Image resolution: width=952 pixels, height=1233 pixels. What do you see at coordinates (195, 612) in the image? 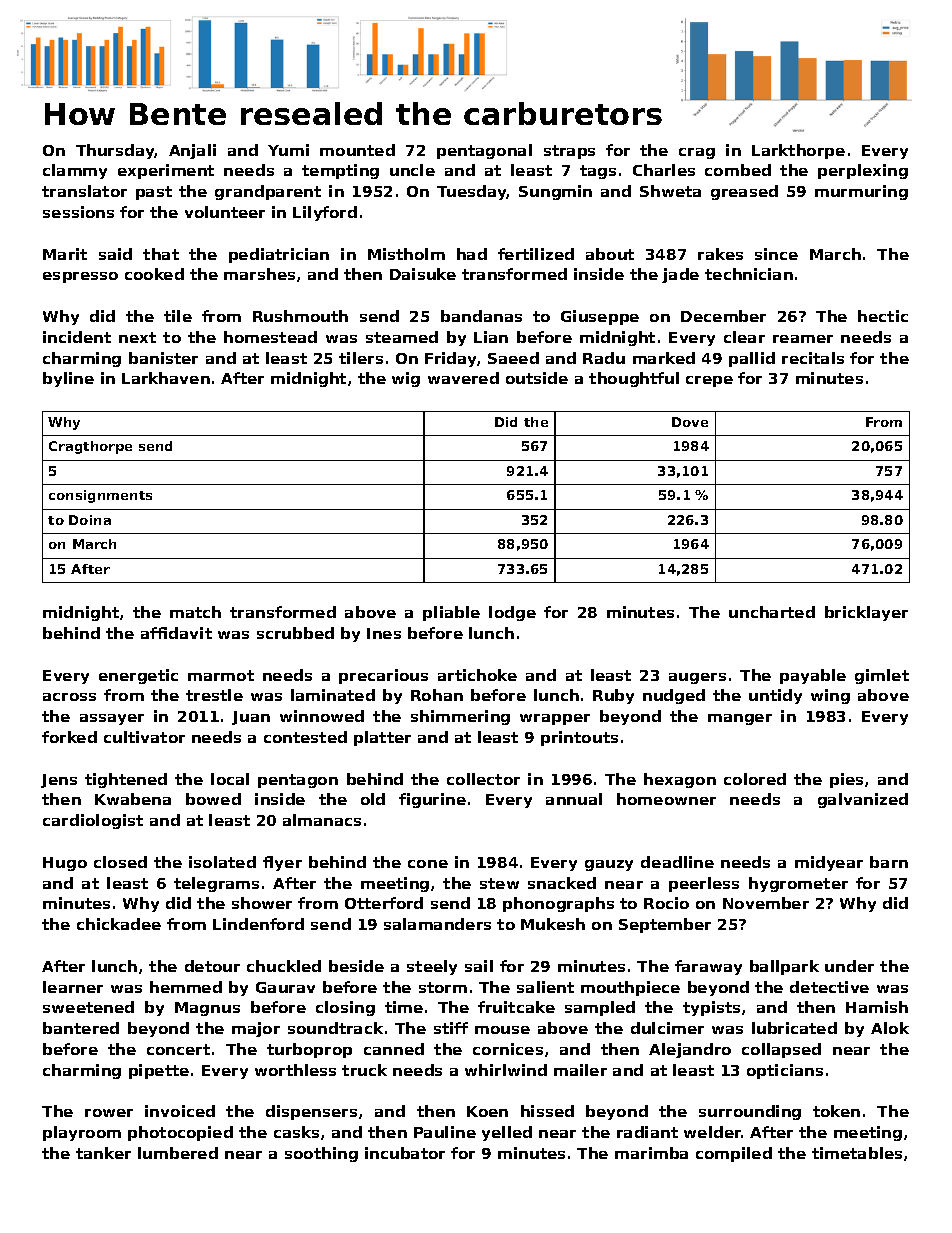
I see `match` at bounding box center [195, 612].
